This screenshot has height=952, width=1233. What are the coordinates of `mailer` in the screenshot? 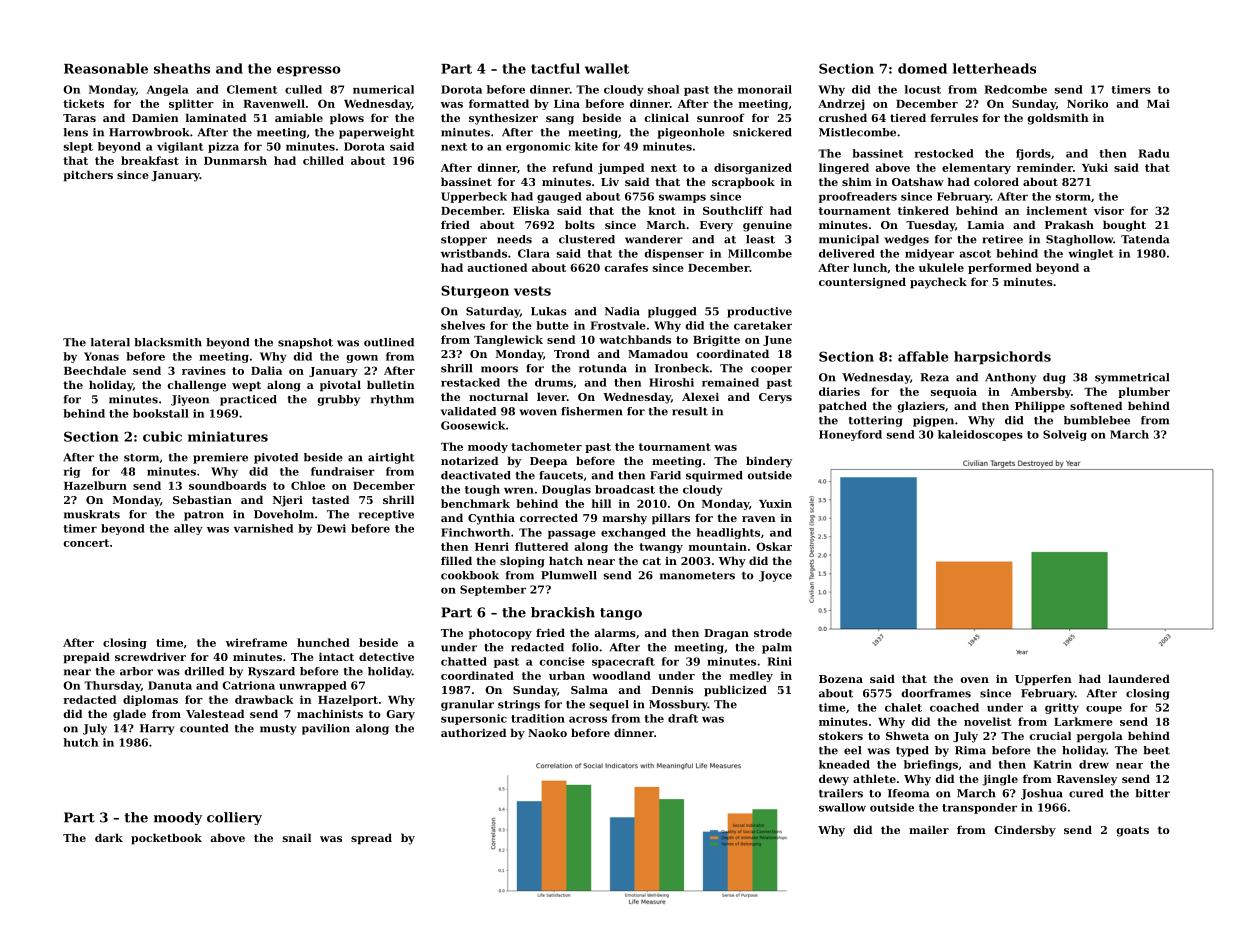 It's located at (929, 829).
